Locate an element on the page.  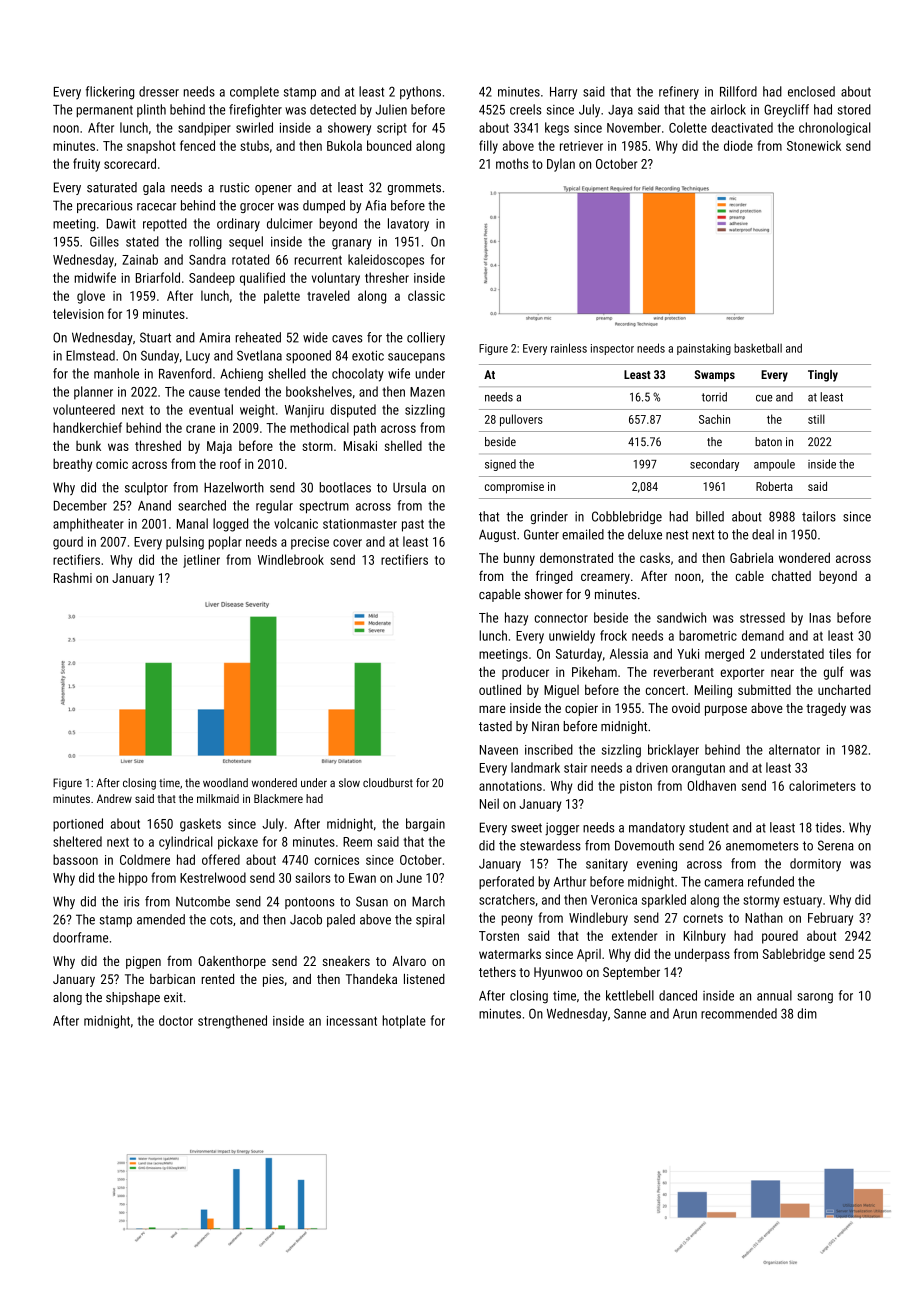
refinery is located at coordinates (679, 93).
